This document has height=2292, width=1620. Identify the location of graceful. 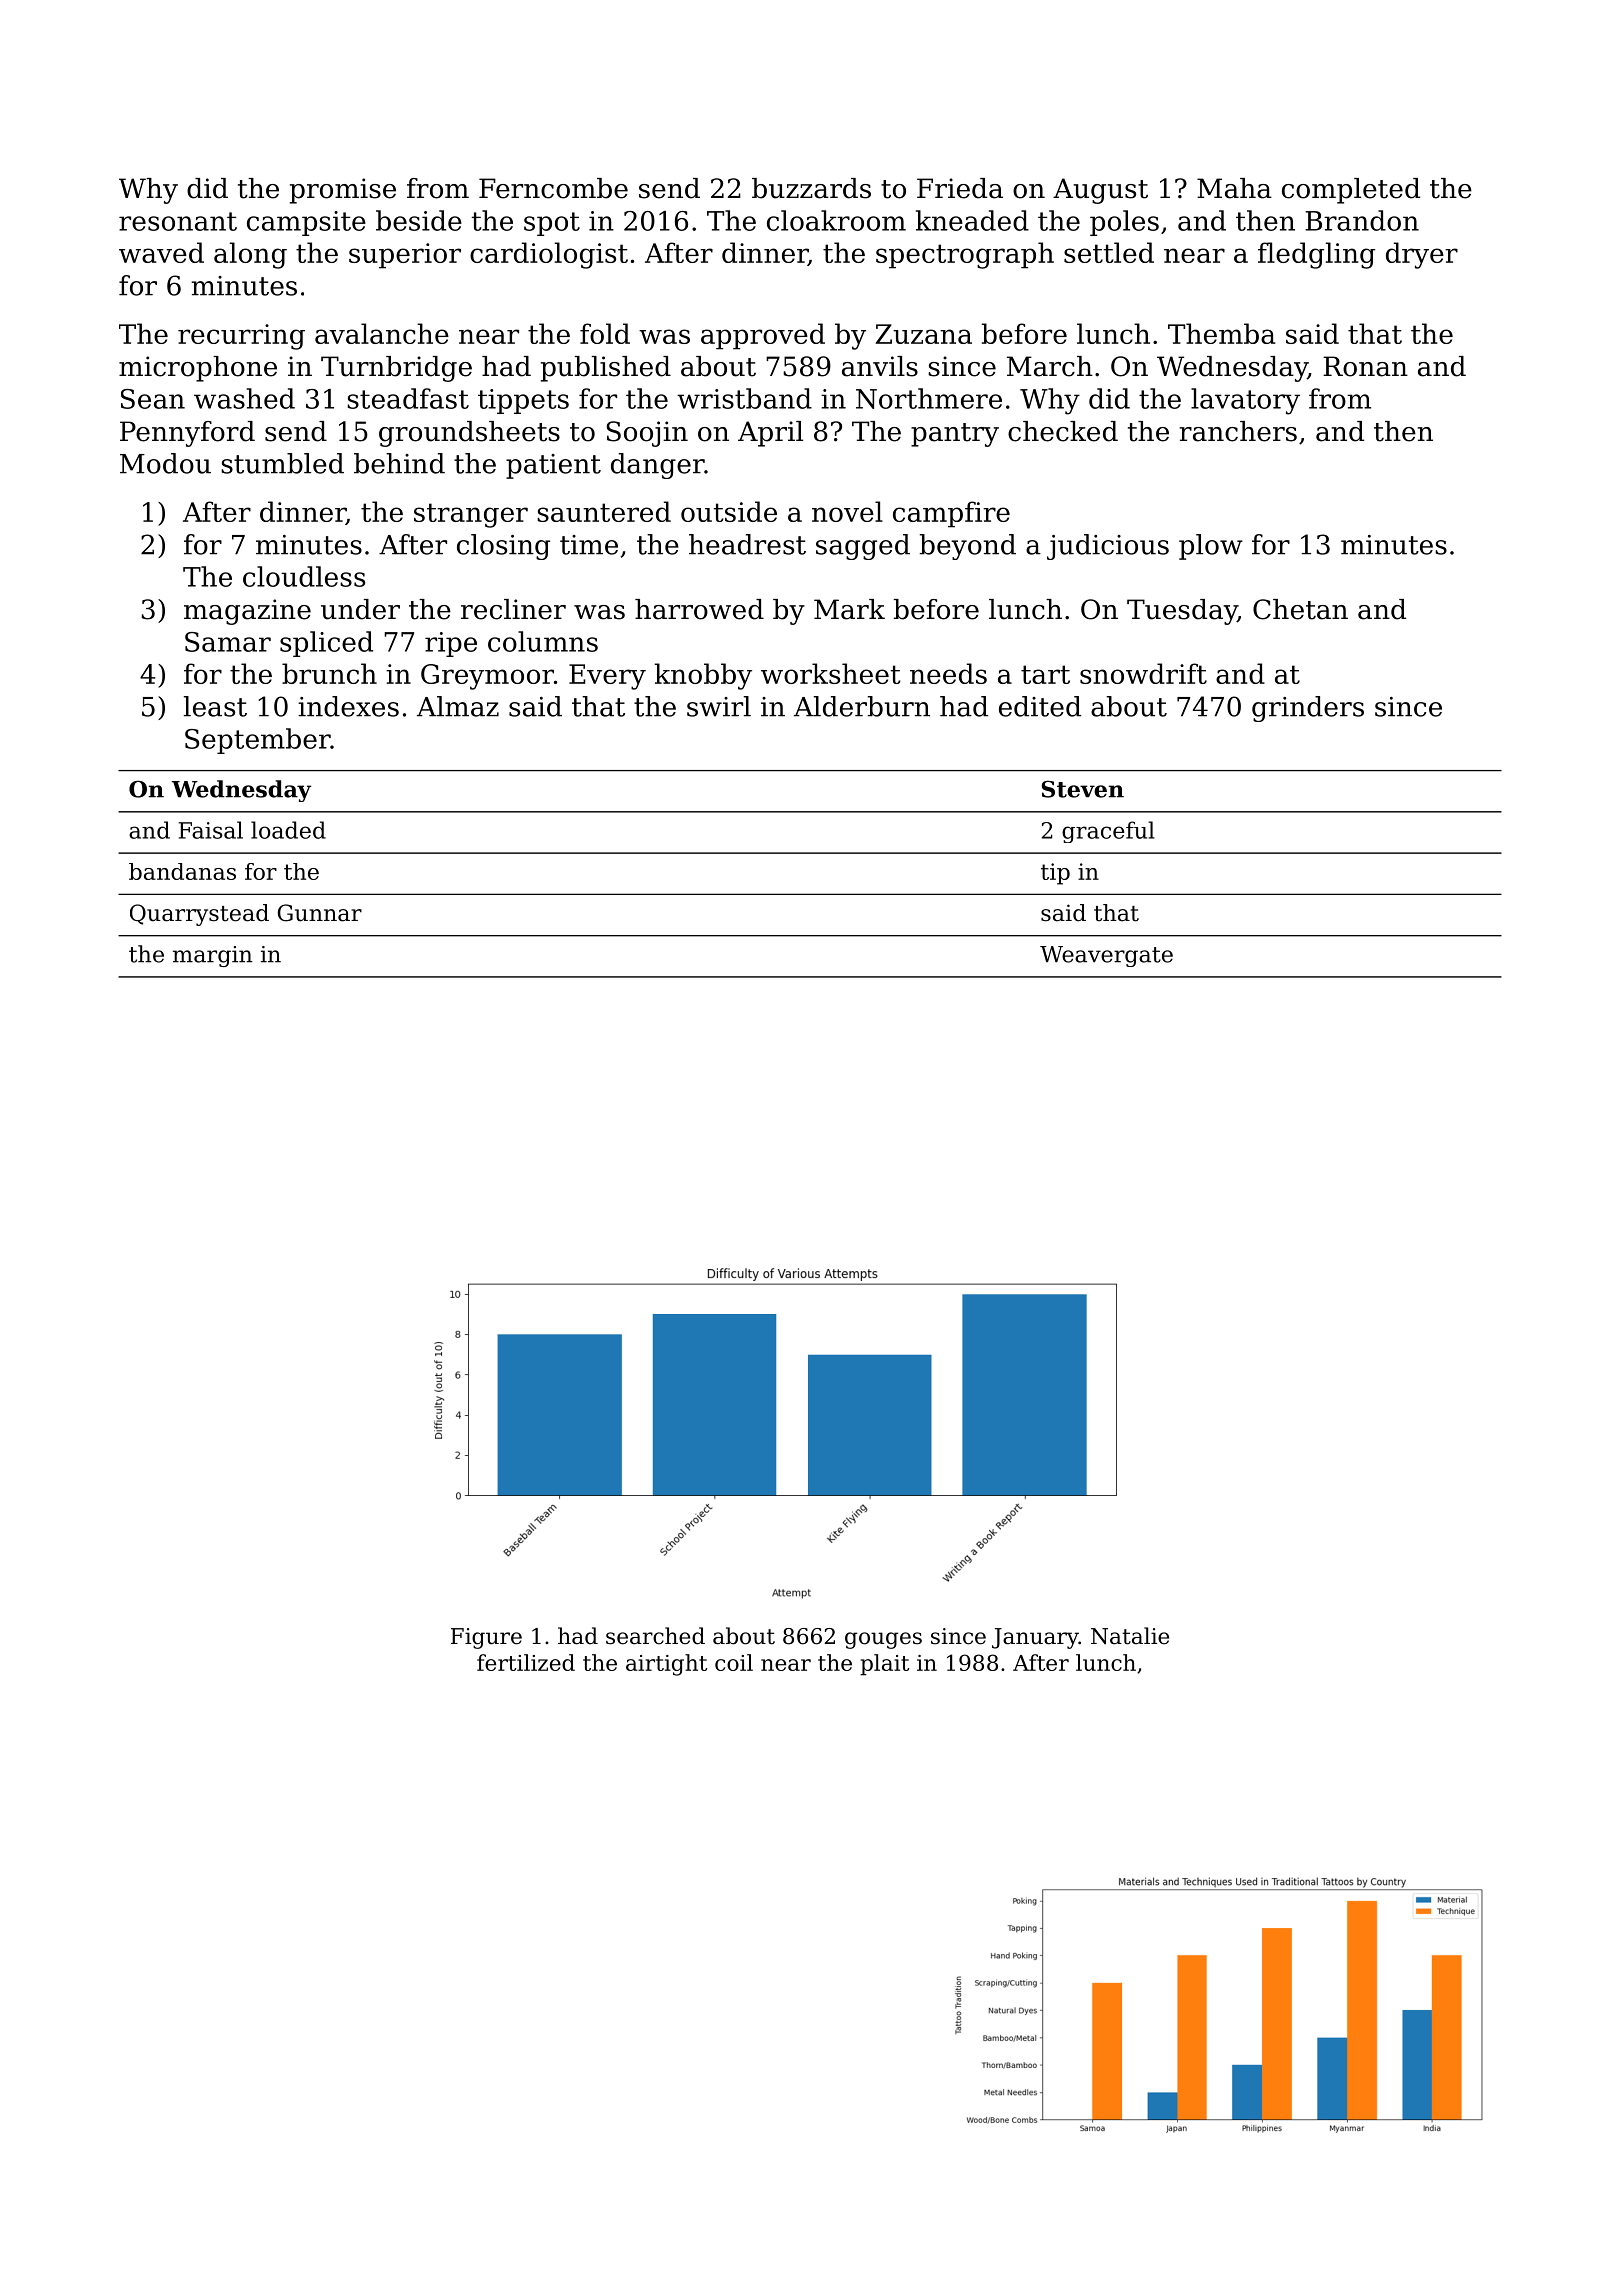
(1108, 832).
